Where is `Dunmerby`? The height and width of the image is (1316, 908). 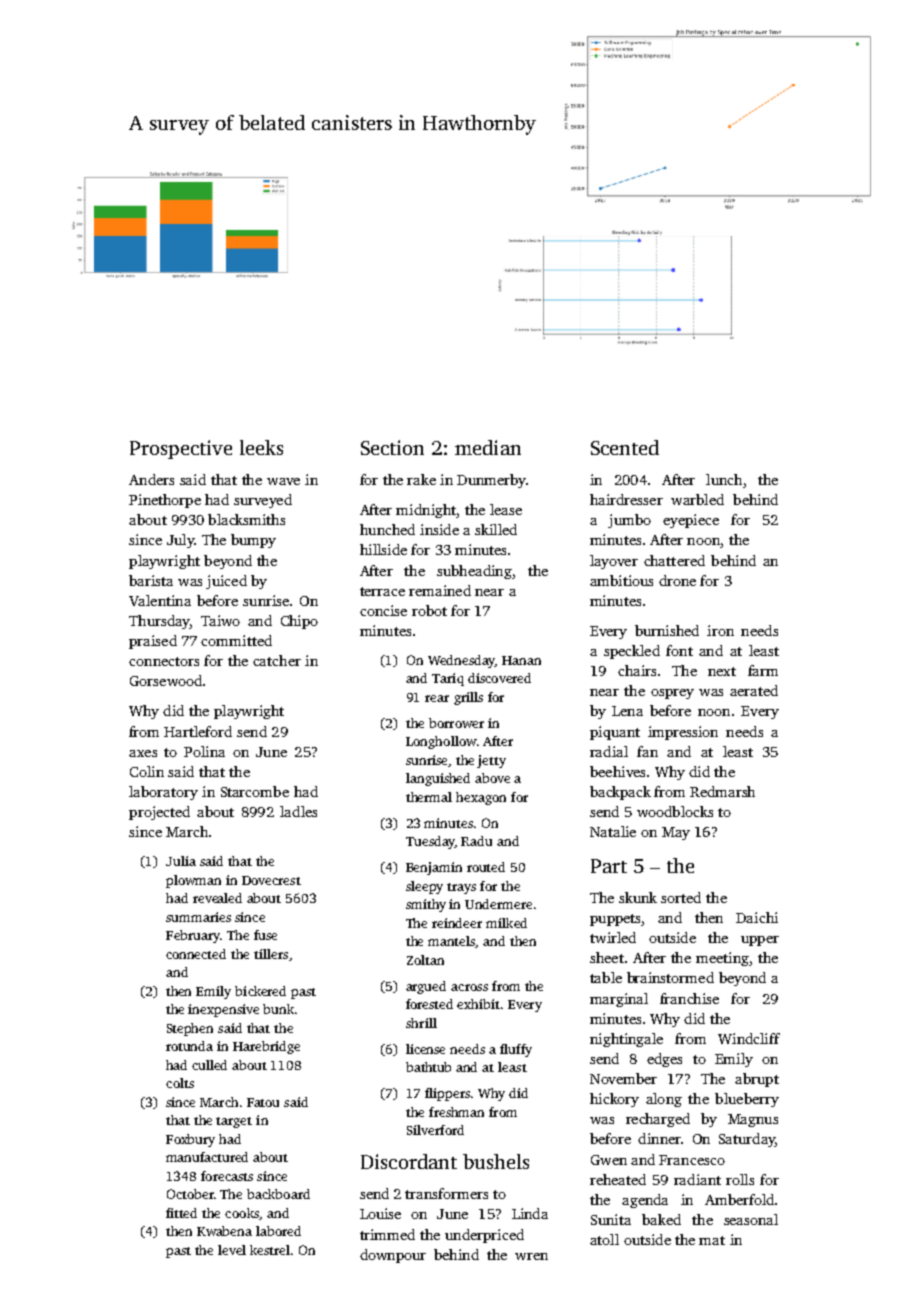
Dunmerby is located at coordinates (491, 481).
